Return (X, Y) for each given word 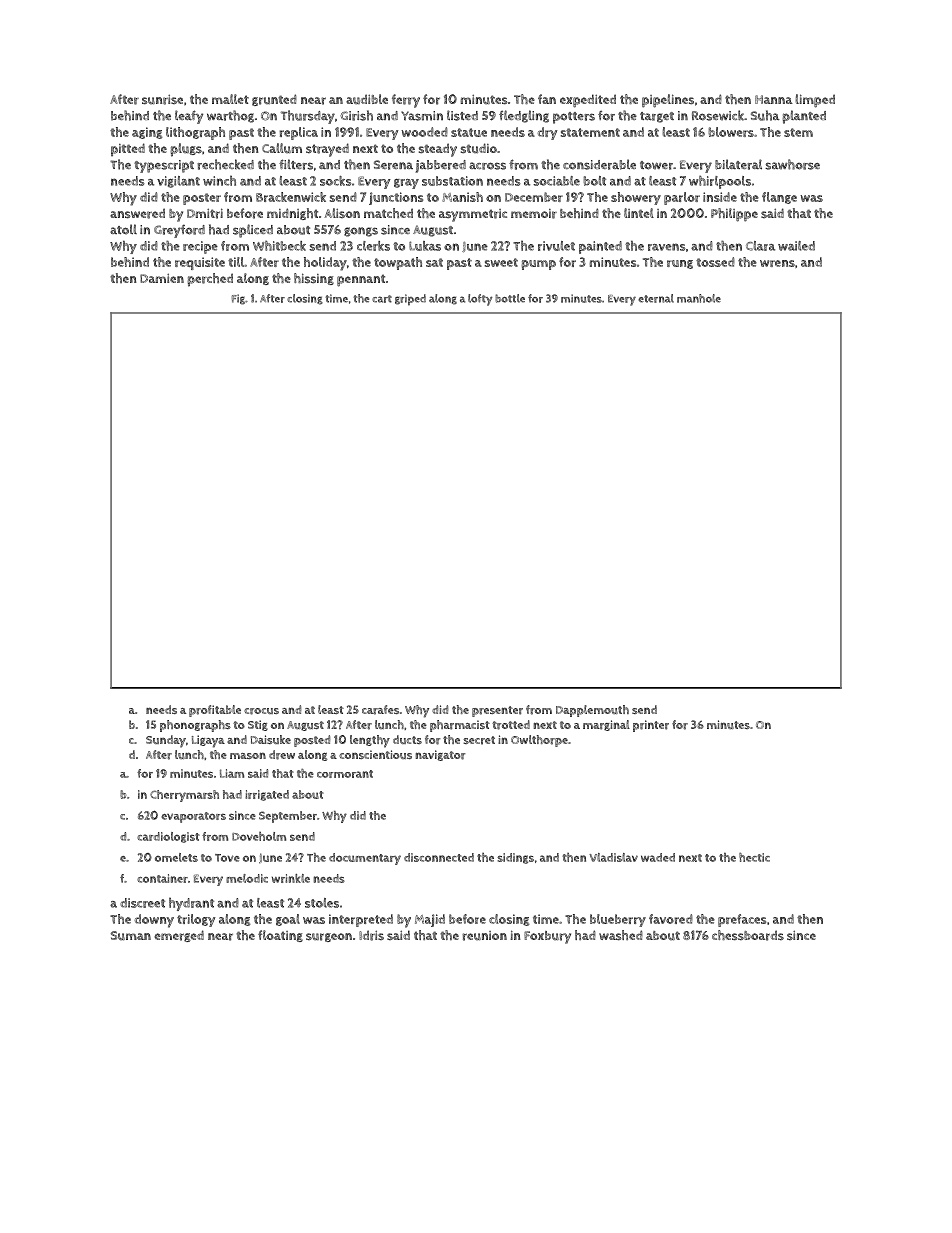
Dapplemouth (592, 711)
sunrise (162, 100)
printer (651, 726)
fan (547, 99)
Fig (238, 299)
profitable (215, 711)
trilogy (196, 920)
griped (410, 300)
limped (815, 101)
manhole (699, 298)
